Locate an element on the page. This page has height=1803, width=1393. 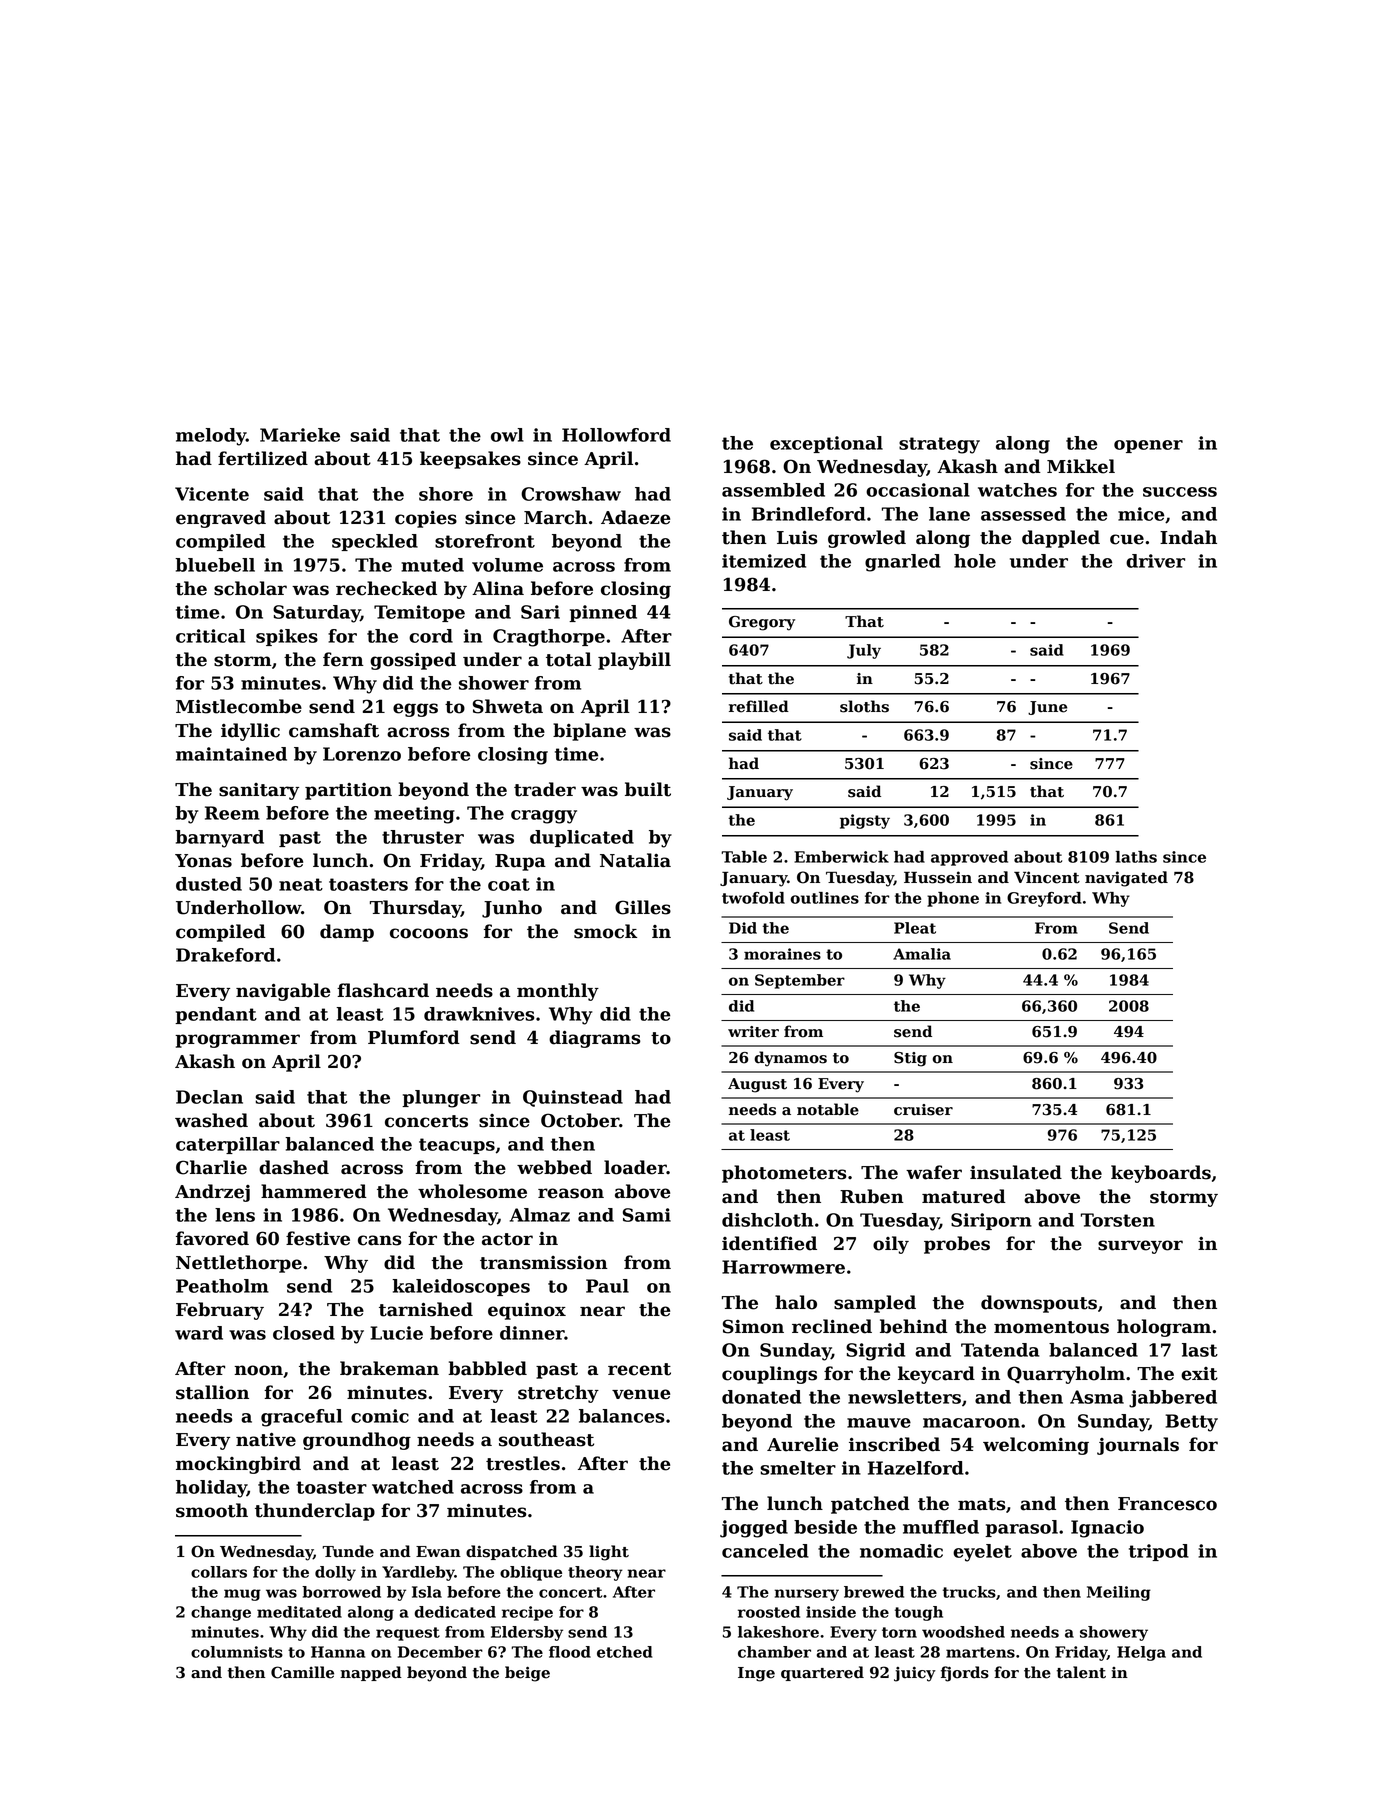
Betty is located at coordinates (1191, 1423).
